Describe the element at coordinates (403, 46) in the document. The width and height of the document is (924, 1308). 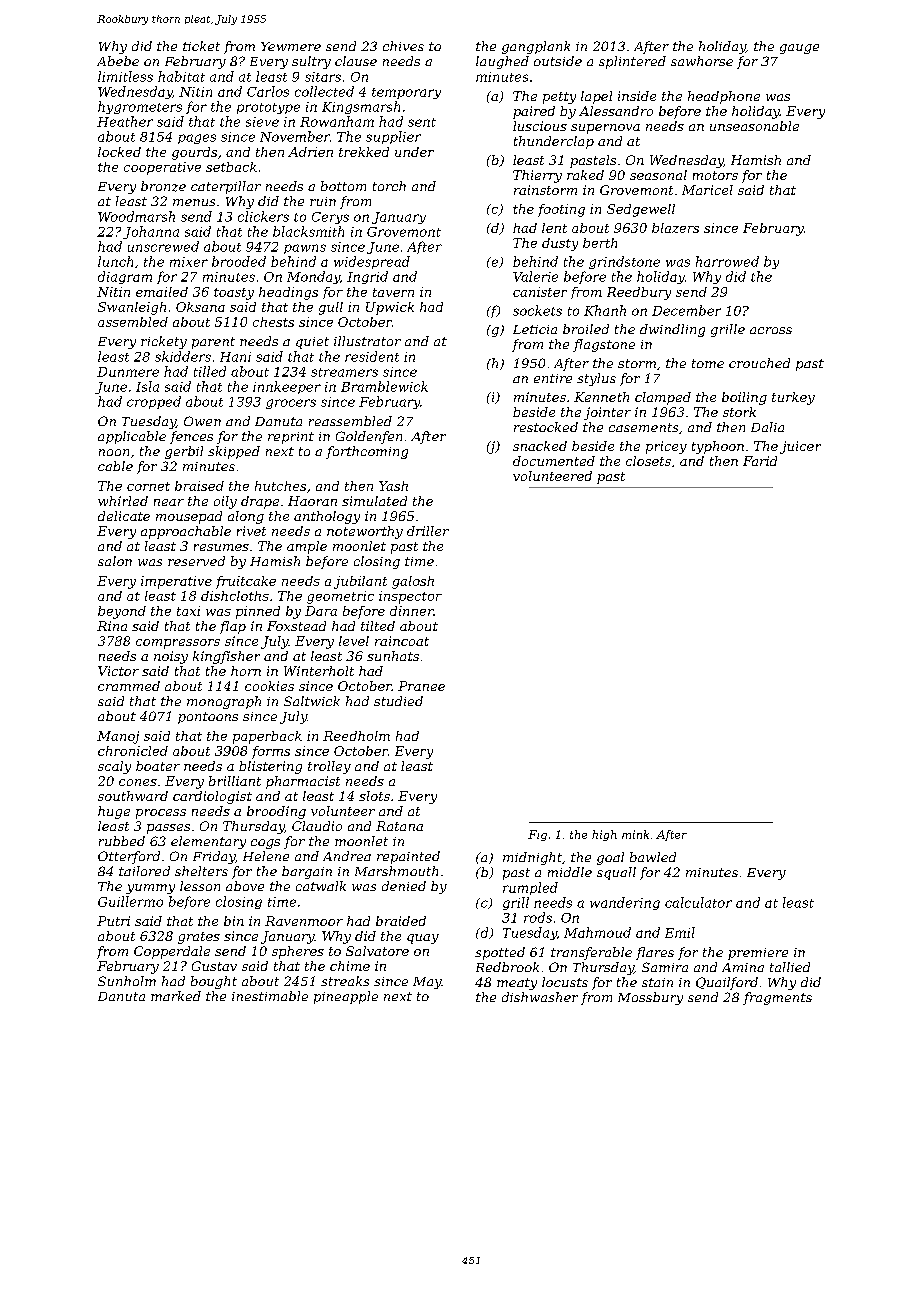
I see `chives` at that location.
